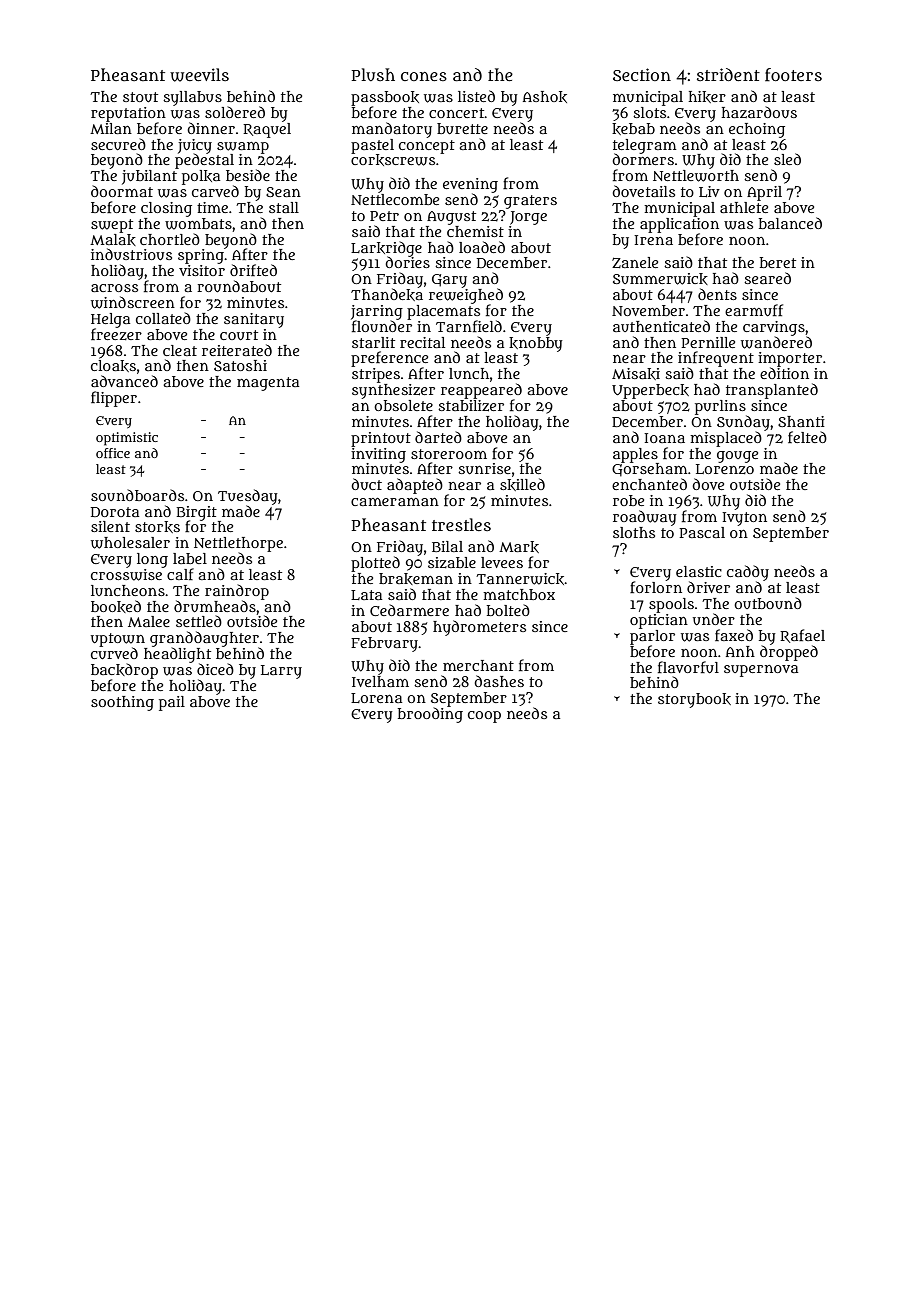 The height and width of the screenshot is (1308, 924). What do you see at coordinates (253, 270) in the screenshot?
I see `drifted` at bounding box center [253, 270].
